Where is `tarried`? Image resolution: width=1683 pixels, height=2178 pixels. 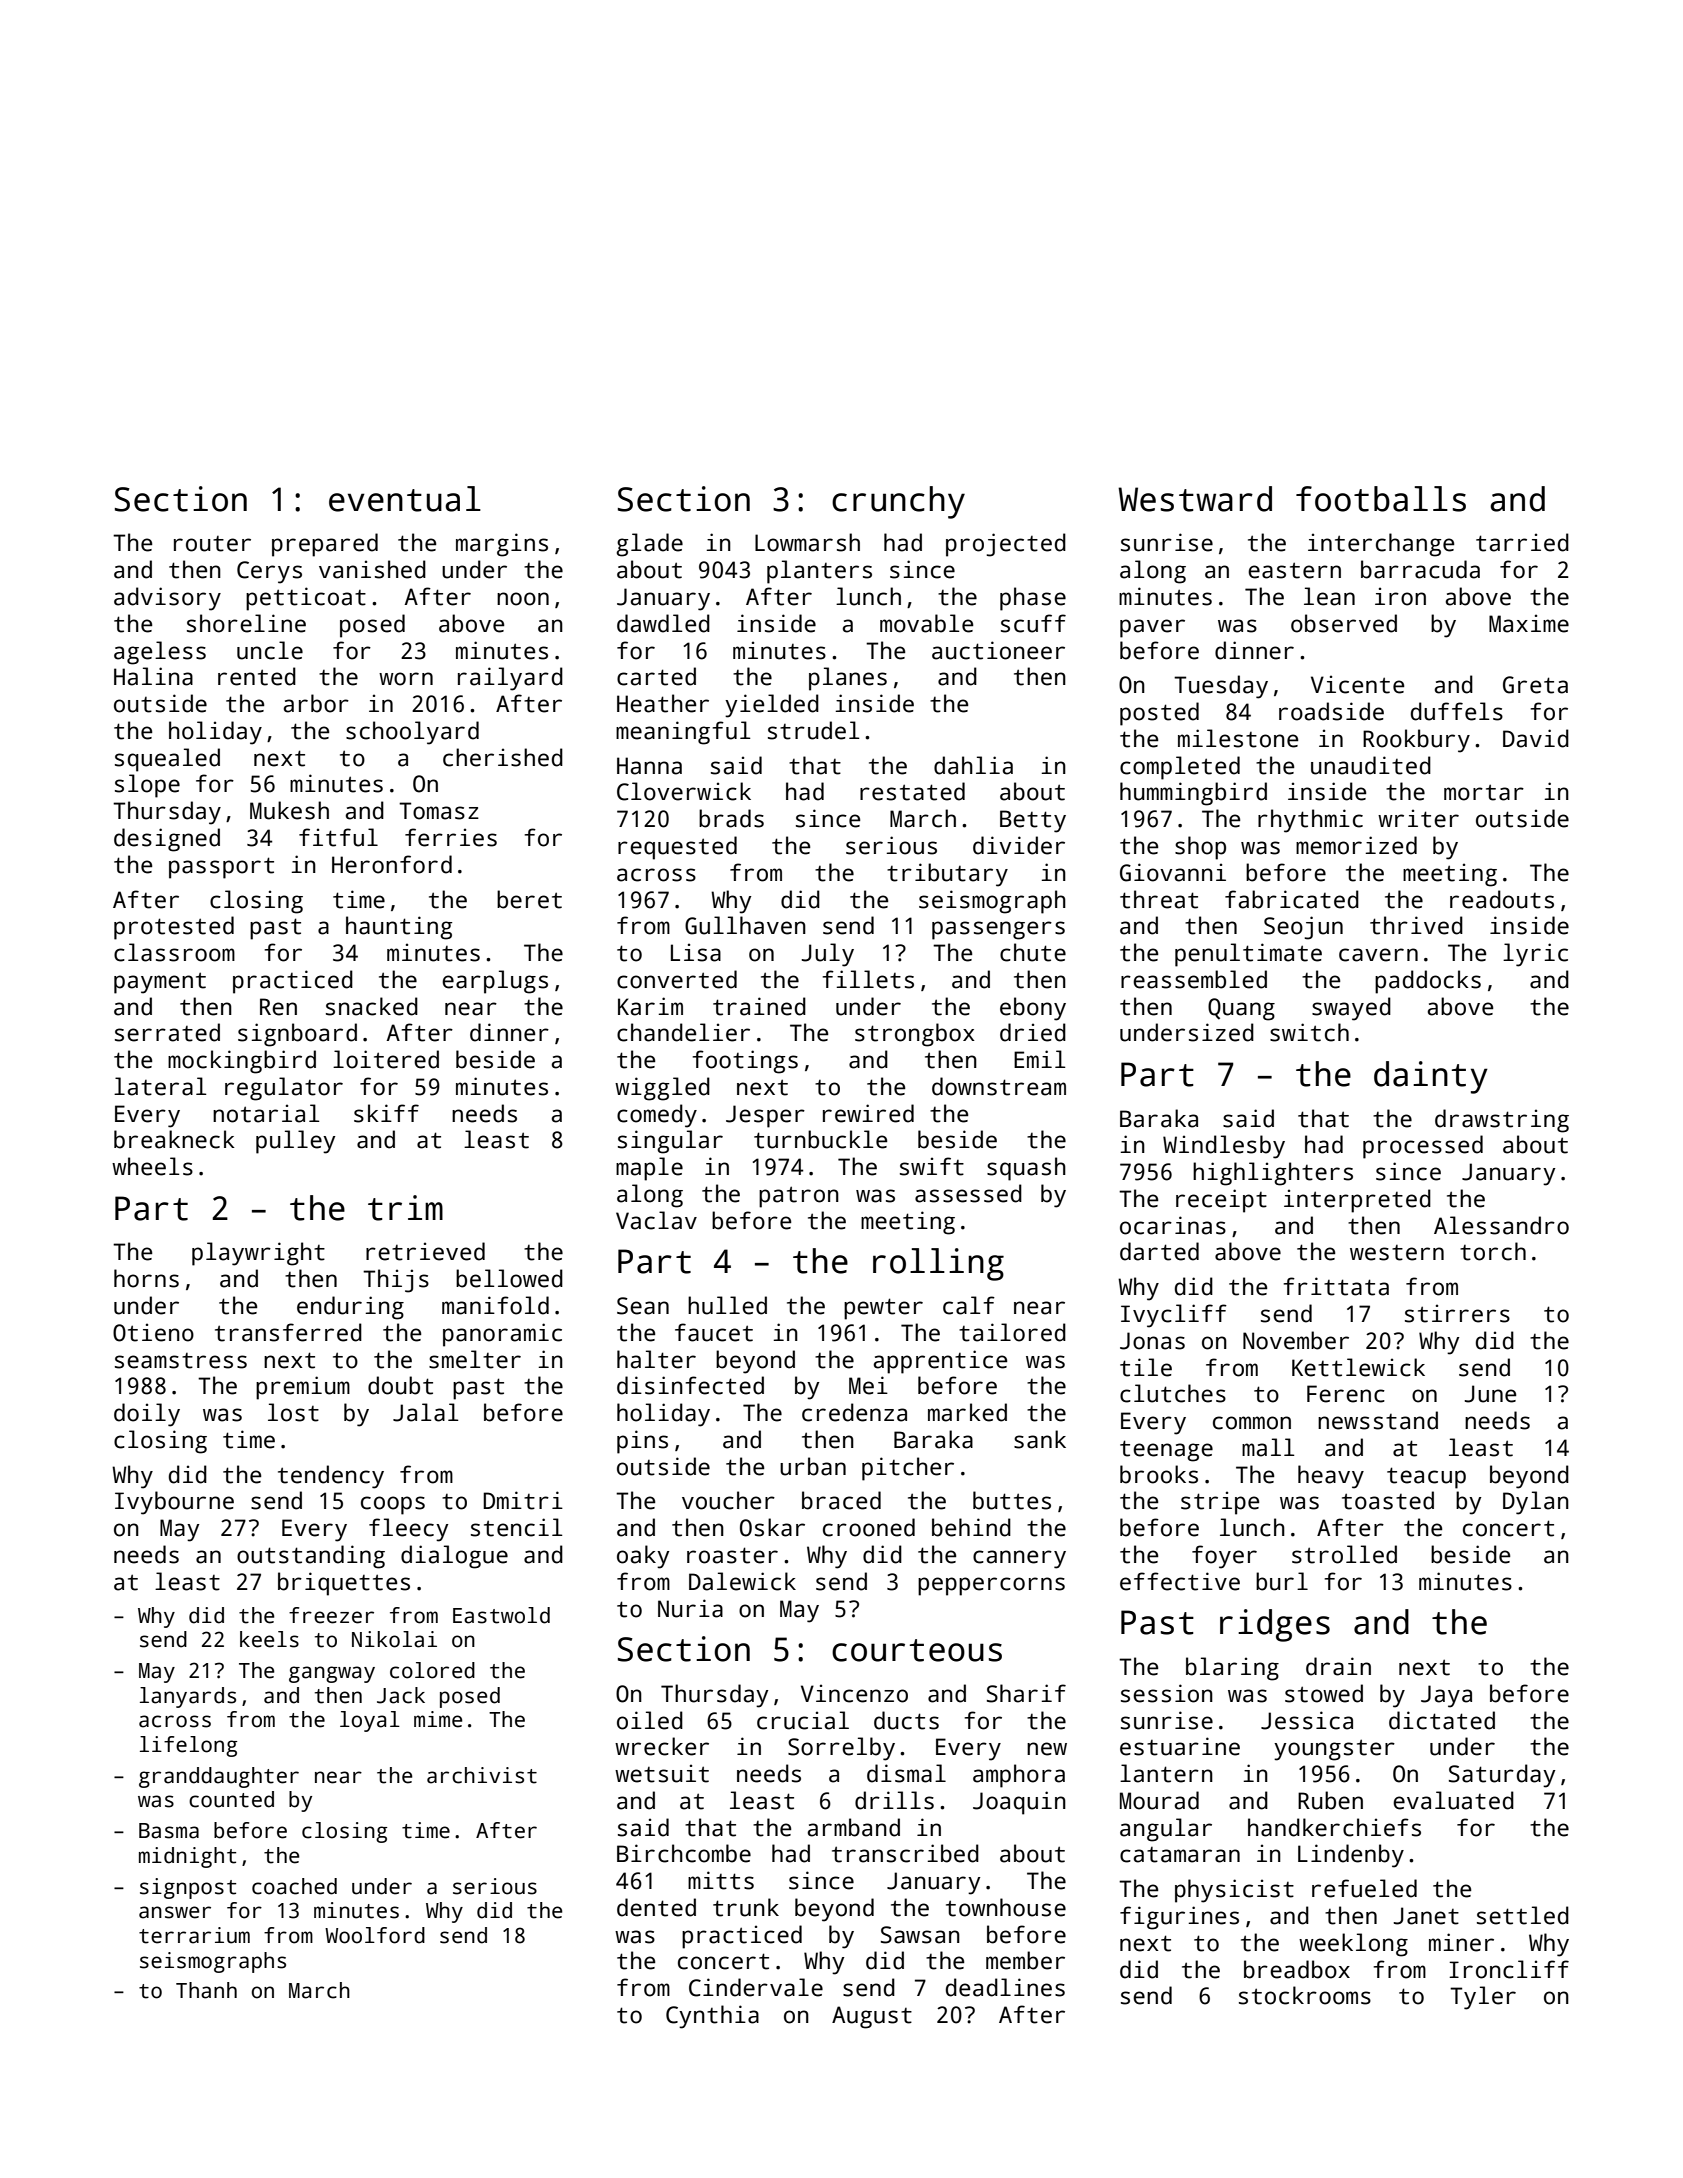 tarried is located at coordinates (1522, 542).
